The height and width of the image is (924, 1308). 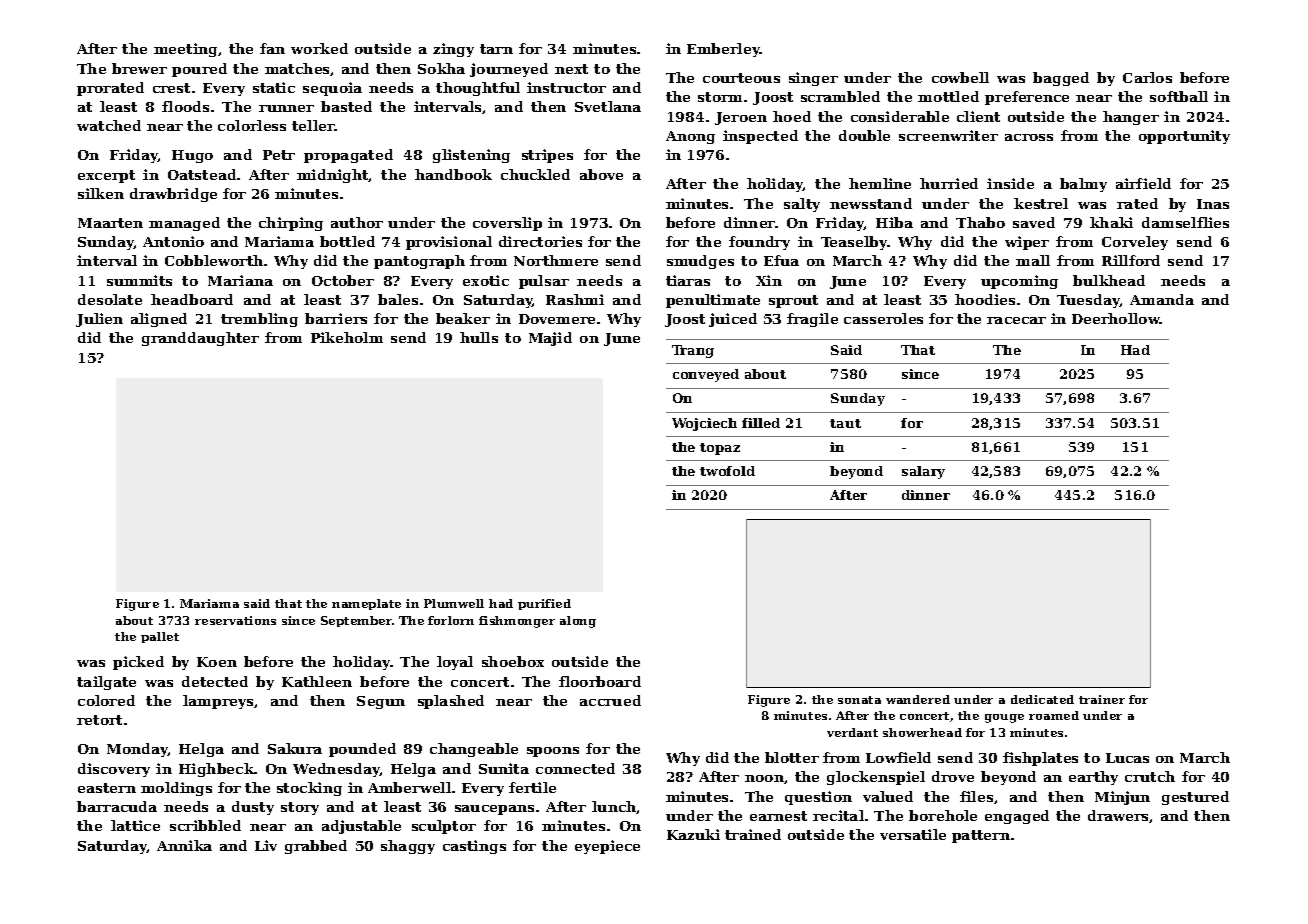 What do you see at coordinates (578, 622) in the image?
I see `along` at bounding box center [578, 622].
